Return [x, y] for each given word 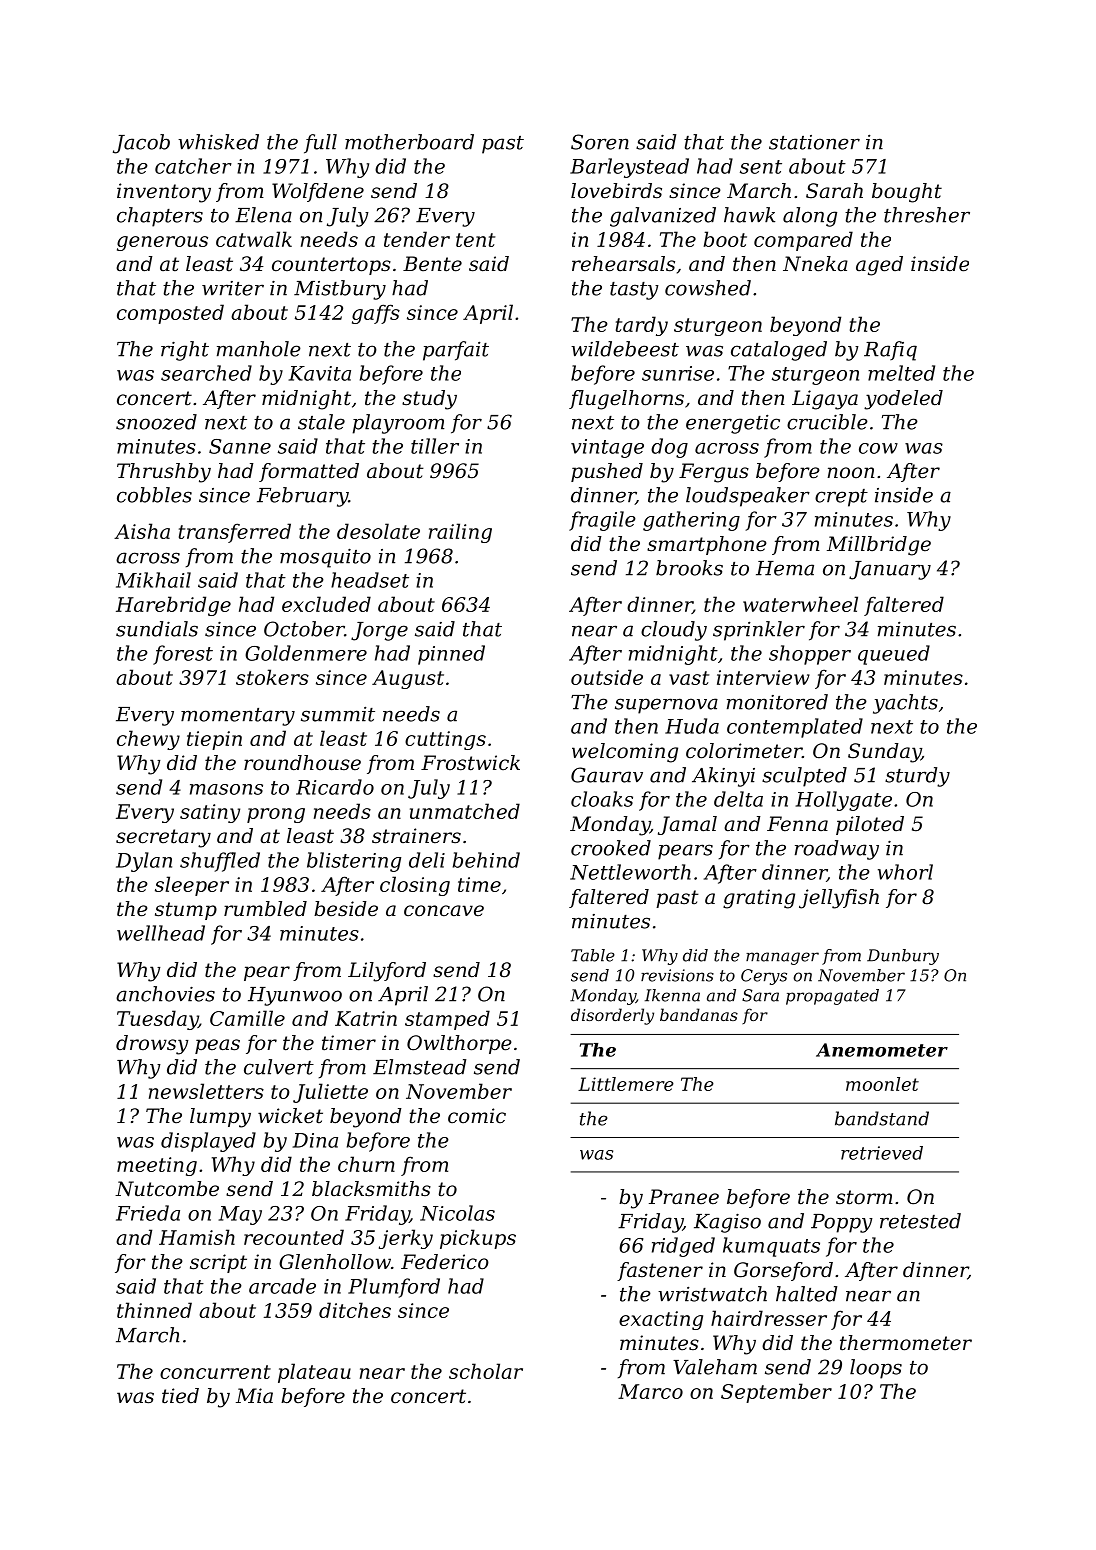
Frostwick [470, 763]
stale [321, 422]
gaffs [376, 314]
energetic [733, 424]
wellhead [161, 933]
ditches [355, 1310]
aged [879, 266]
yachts [905, 704]
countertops [331, 266]
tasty [634, 291]
